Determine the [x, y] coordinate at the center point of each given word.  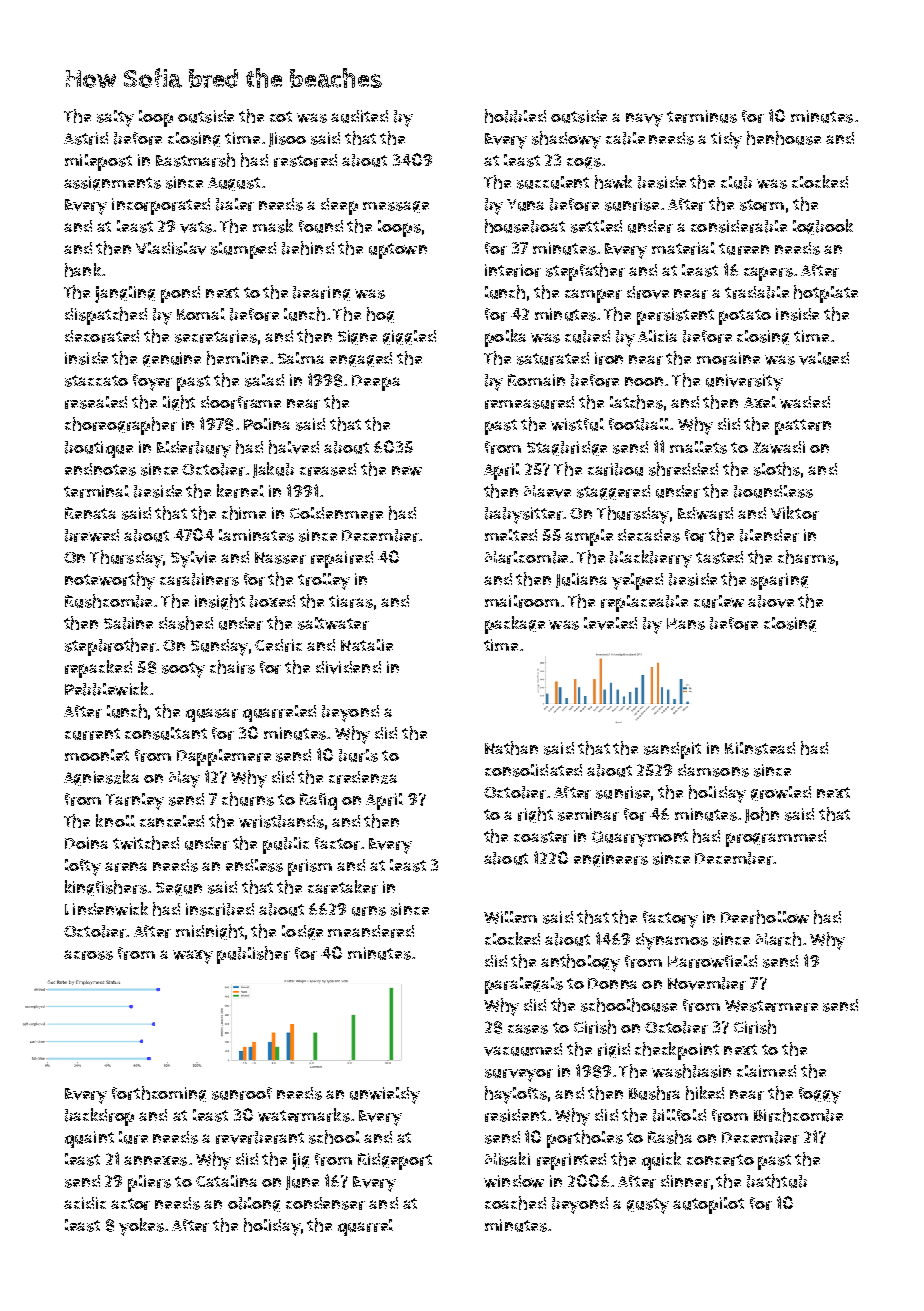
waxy [193, 957]
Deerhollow [765, 917]
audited [359, 116]
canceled [172, 821]
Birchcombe [798, 1115]
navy [644, 120]
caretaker [343, 887]
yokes [141, 1227]
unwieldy [385, 1095]
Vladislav [171, 248]
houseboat [525, 226]
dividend [348, 667]
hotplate [826, 294]
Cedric [278, 645]
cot [281, 116]
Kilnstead [760, 748]
